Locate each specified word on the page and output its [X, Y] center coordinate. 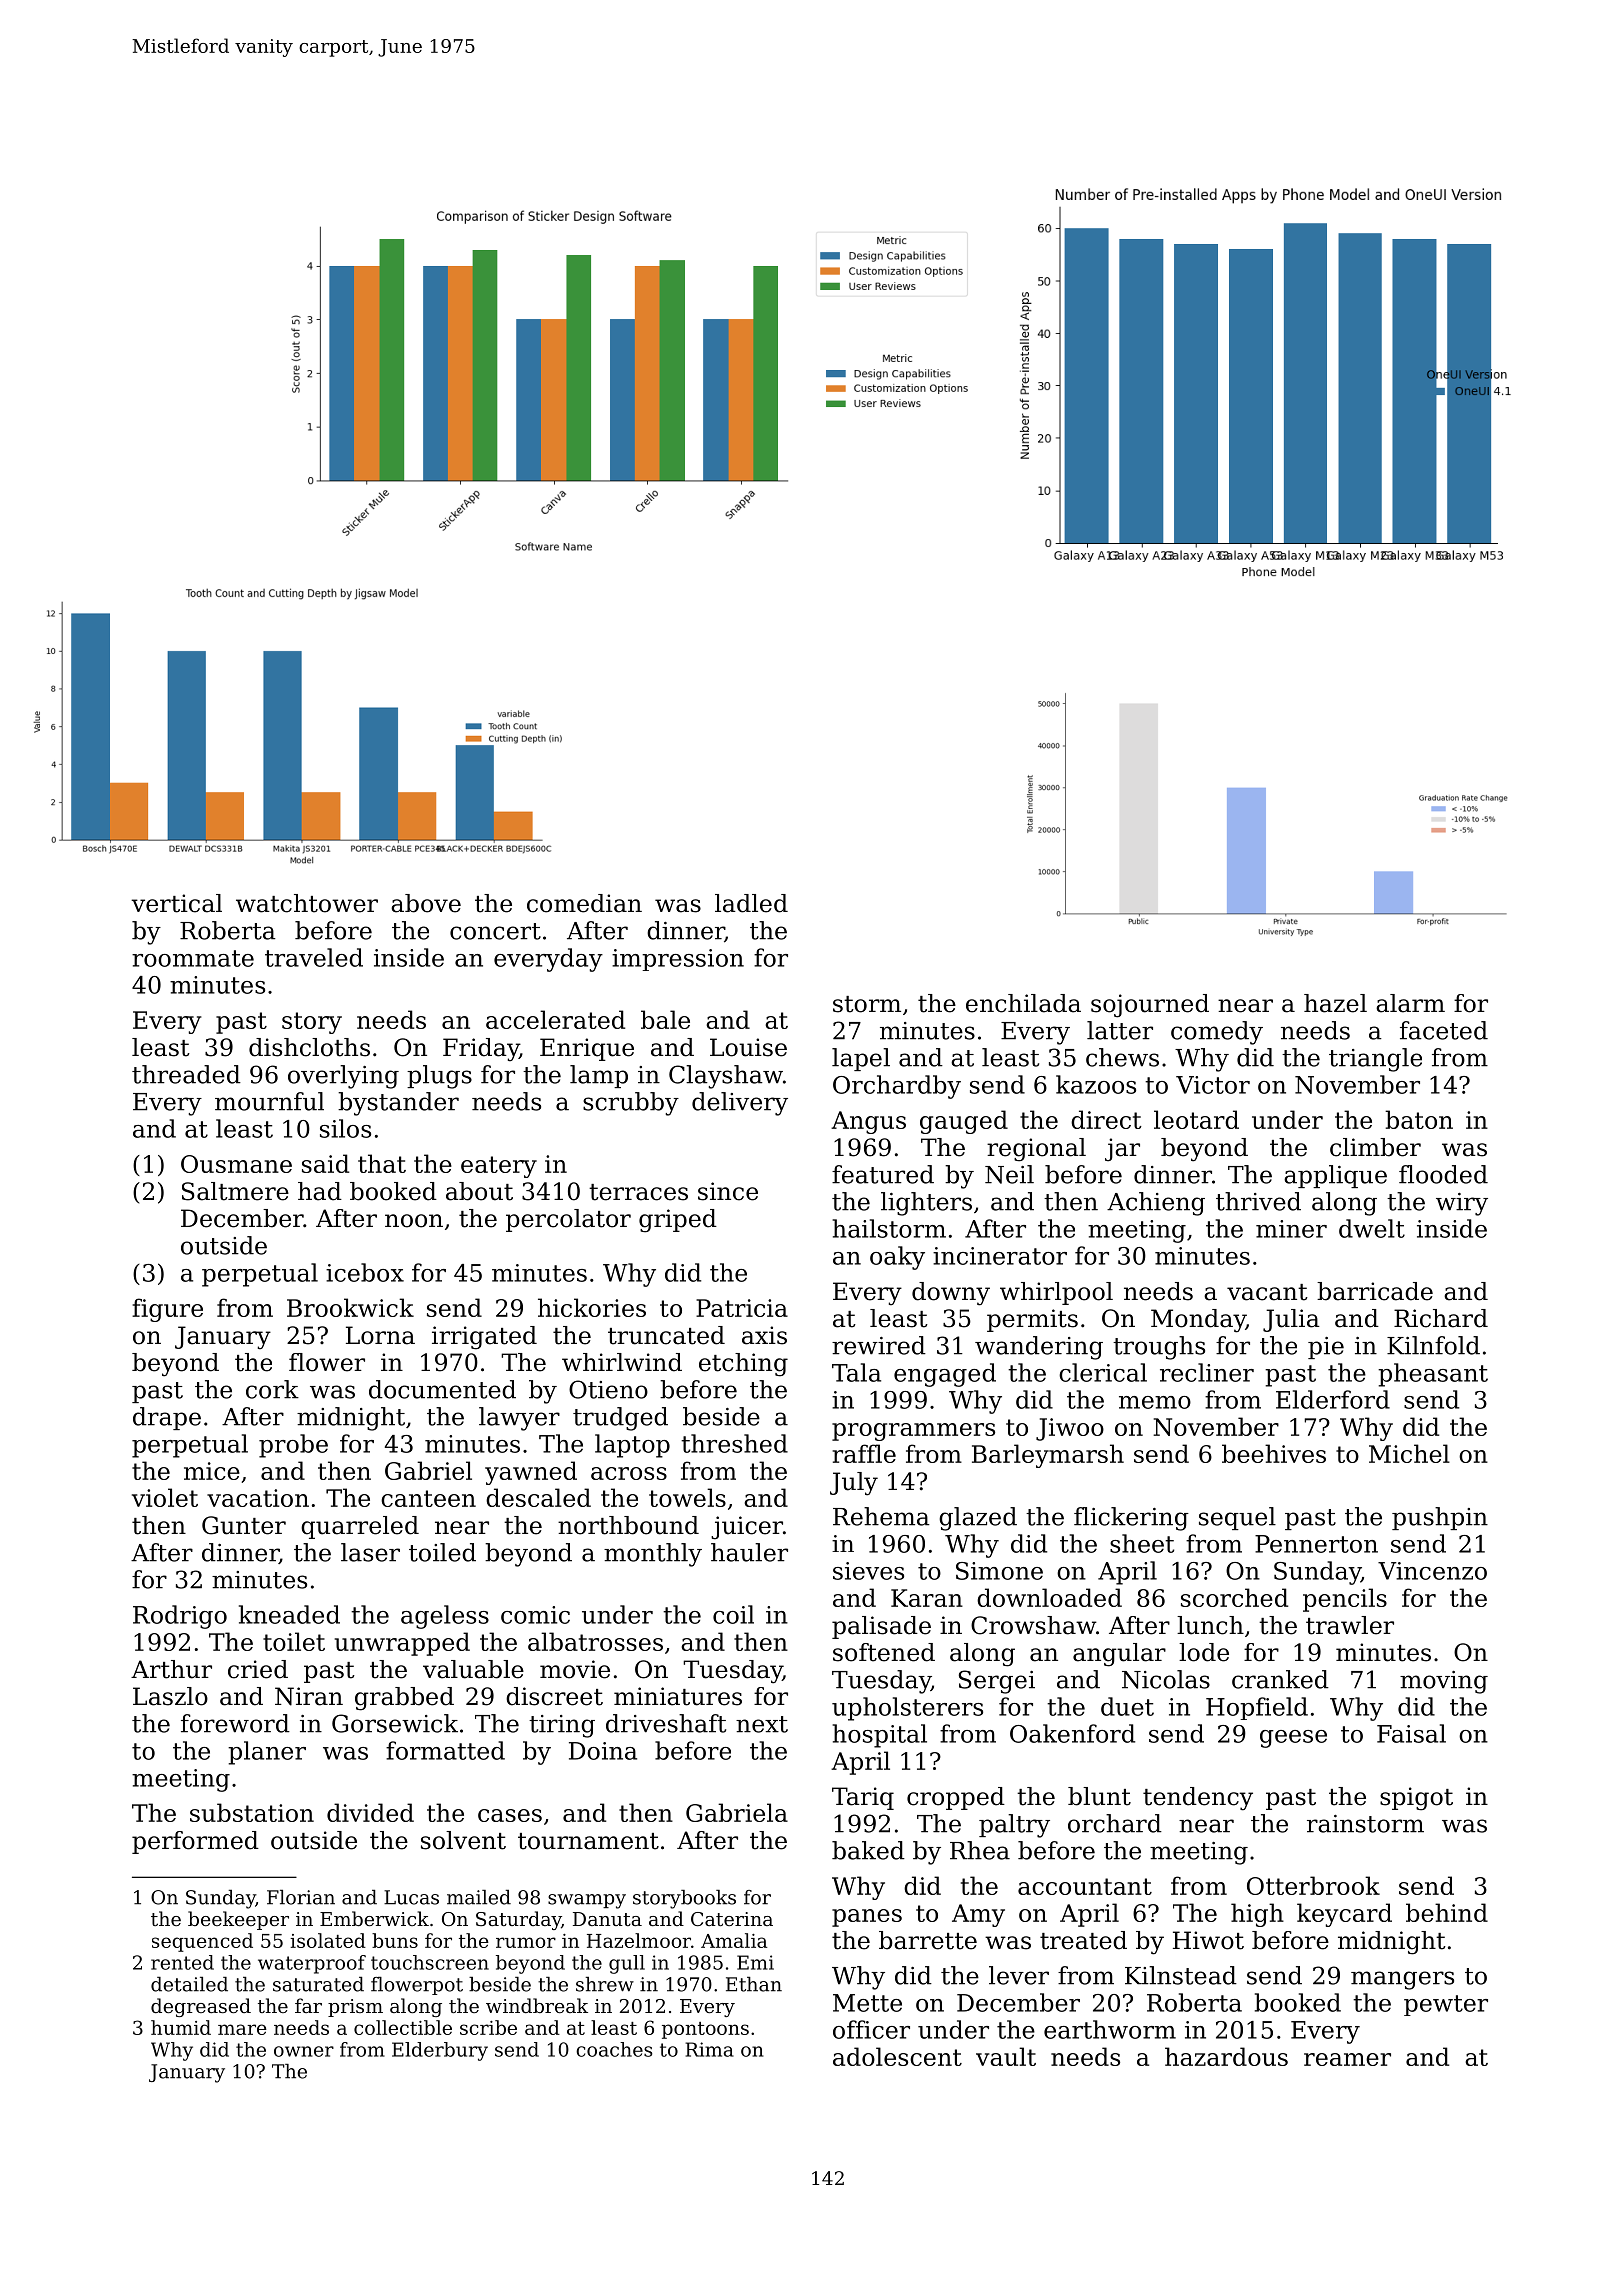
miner [1291, 1229]
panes [867, 1918]
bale [665, 1019]
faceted [1444, 1030]
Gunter [244, 1525]
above [426, 903]
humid [181, 2027]
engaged [945, 1375]
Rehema [881, 1516]
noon [414, 1221]
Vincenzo [1432, 1571]
